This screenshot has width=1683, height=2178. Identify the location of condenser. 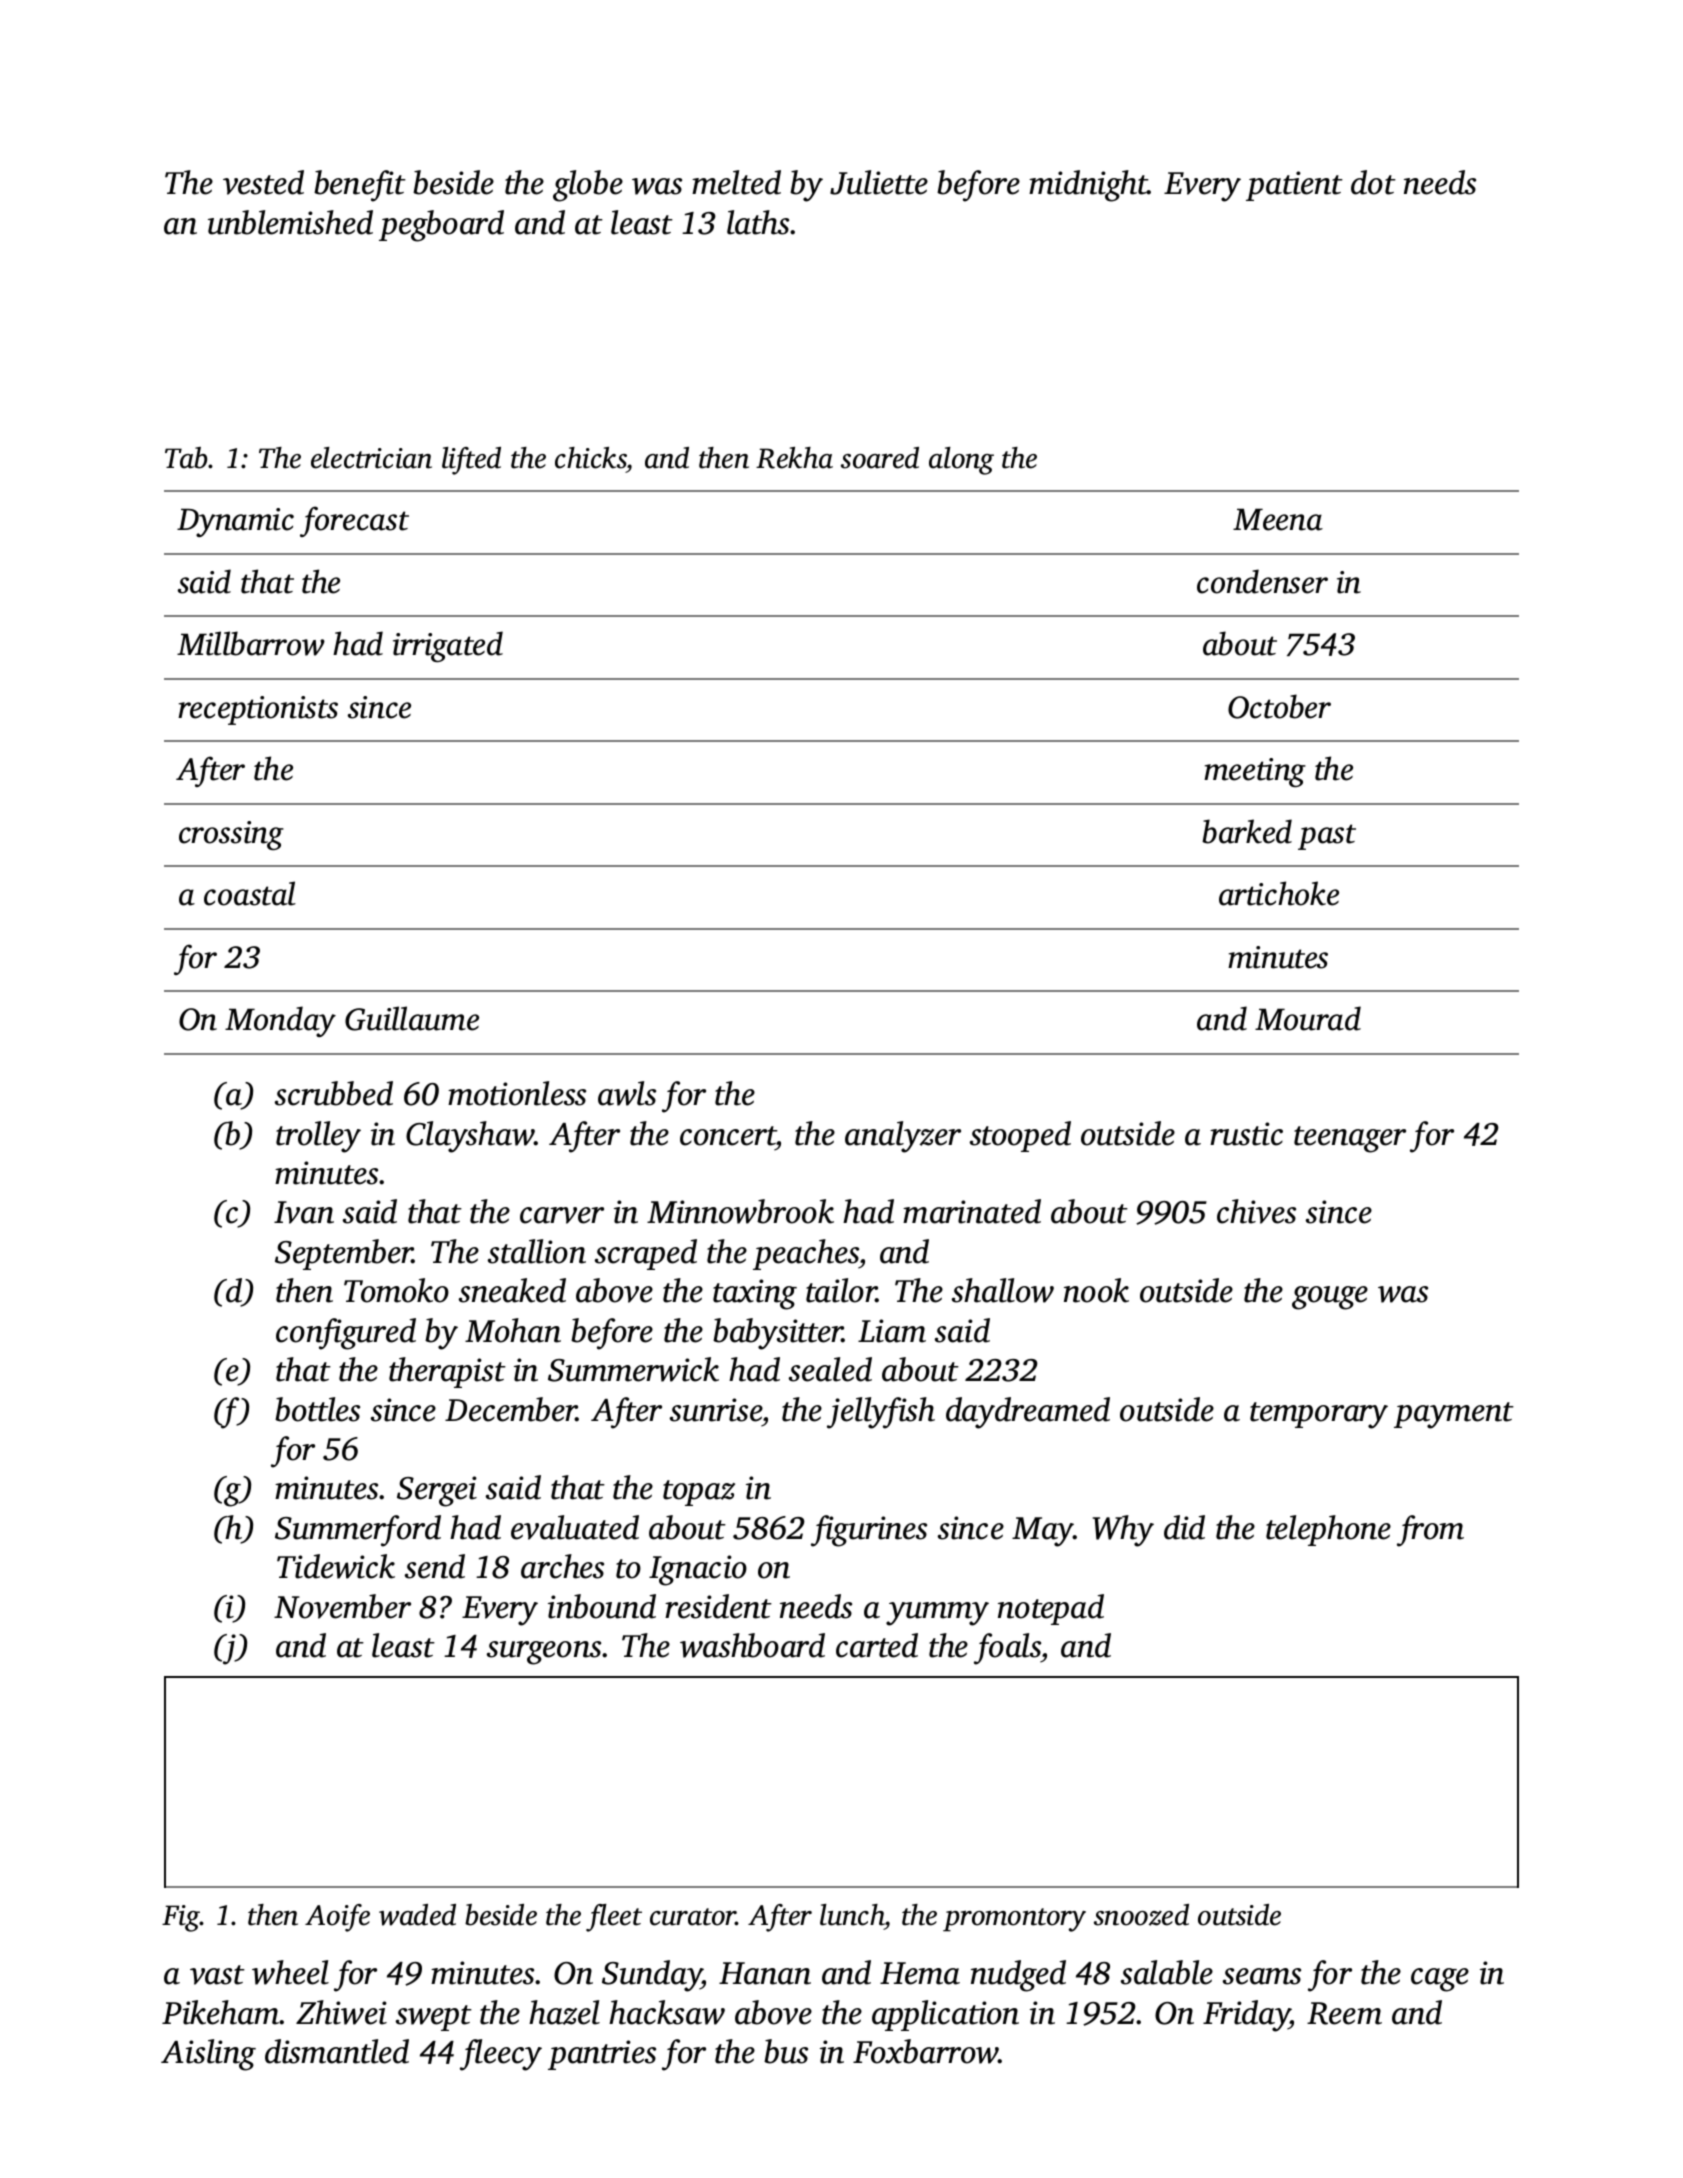
(1262, 581).
